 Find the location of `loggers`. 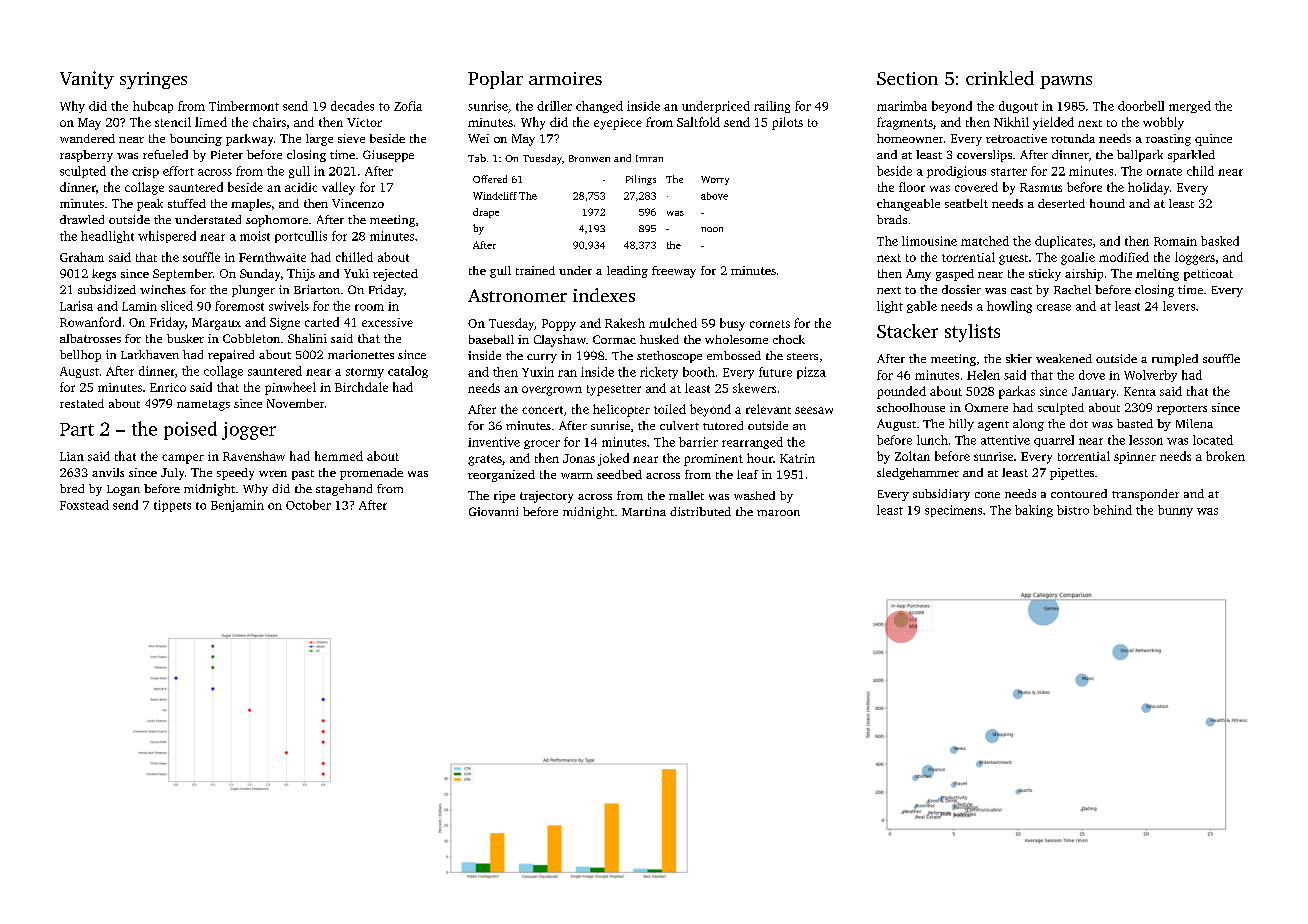

loggers is located at coordinates (1195, 258).
